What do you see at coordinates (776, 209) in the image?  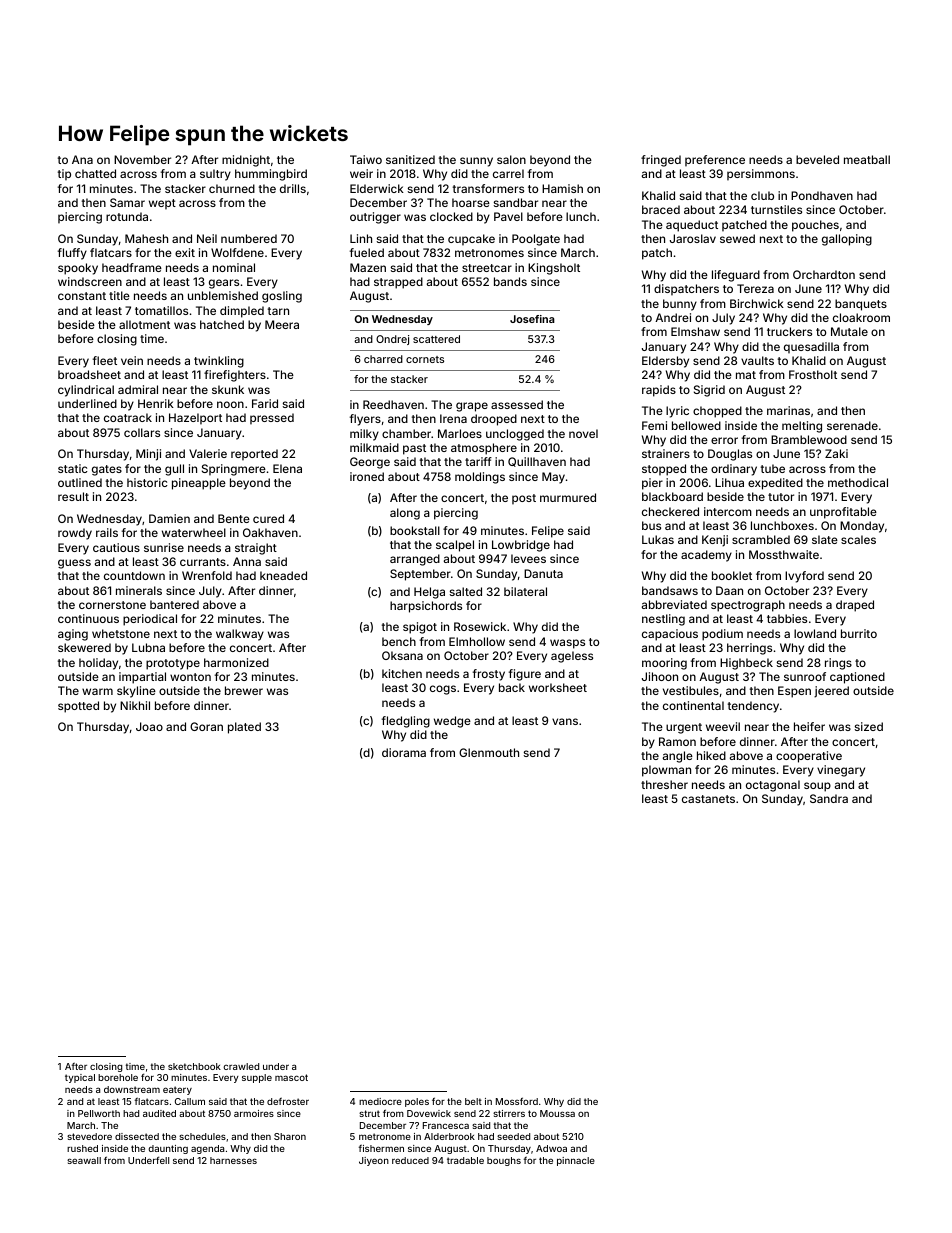 I see `turnstiles` at bounding box center [776, 209].
